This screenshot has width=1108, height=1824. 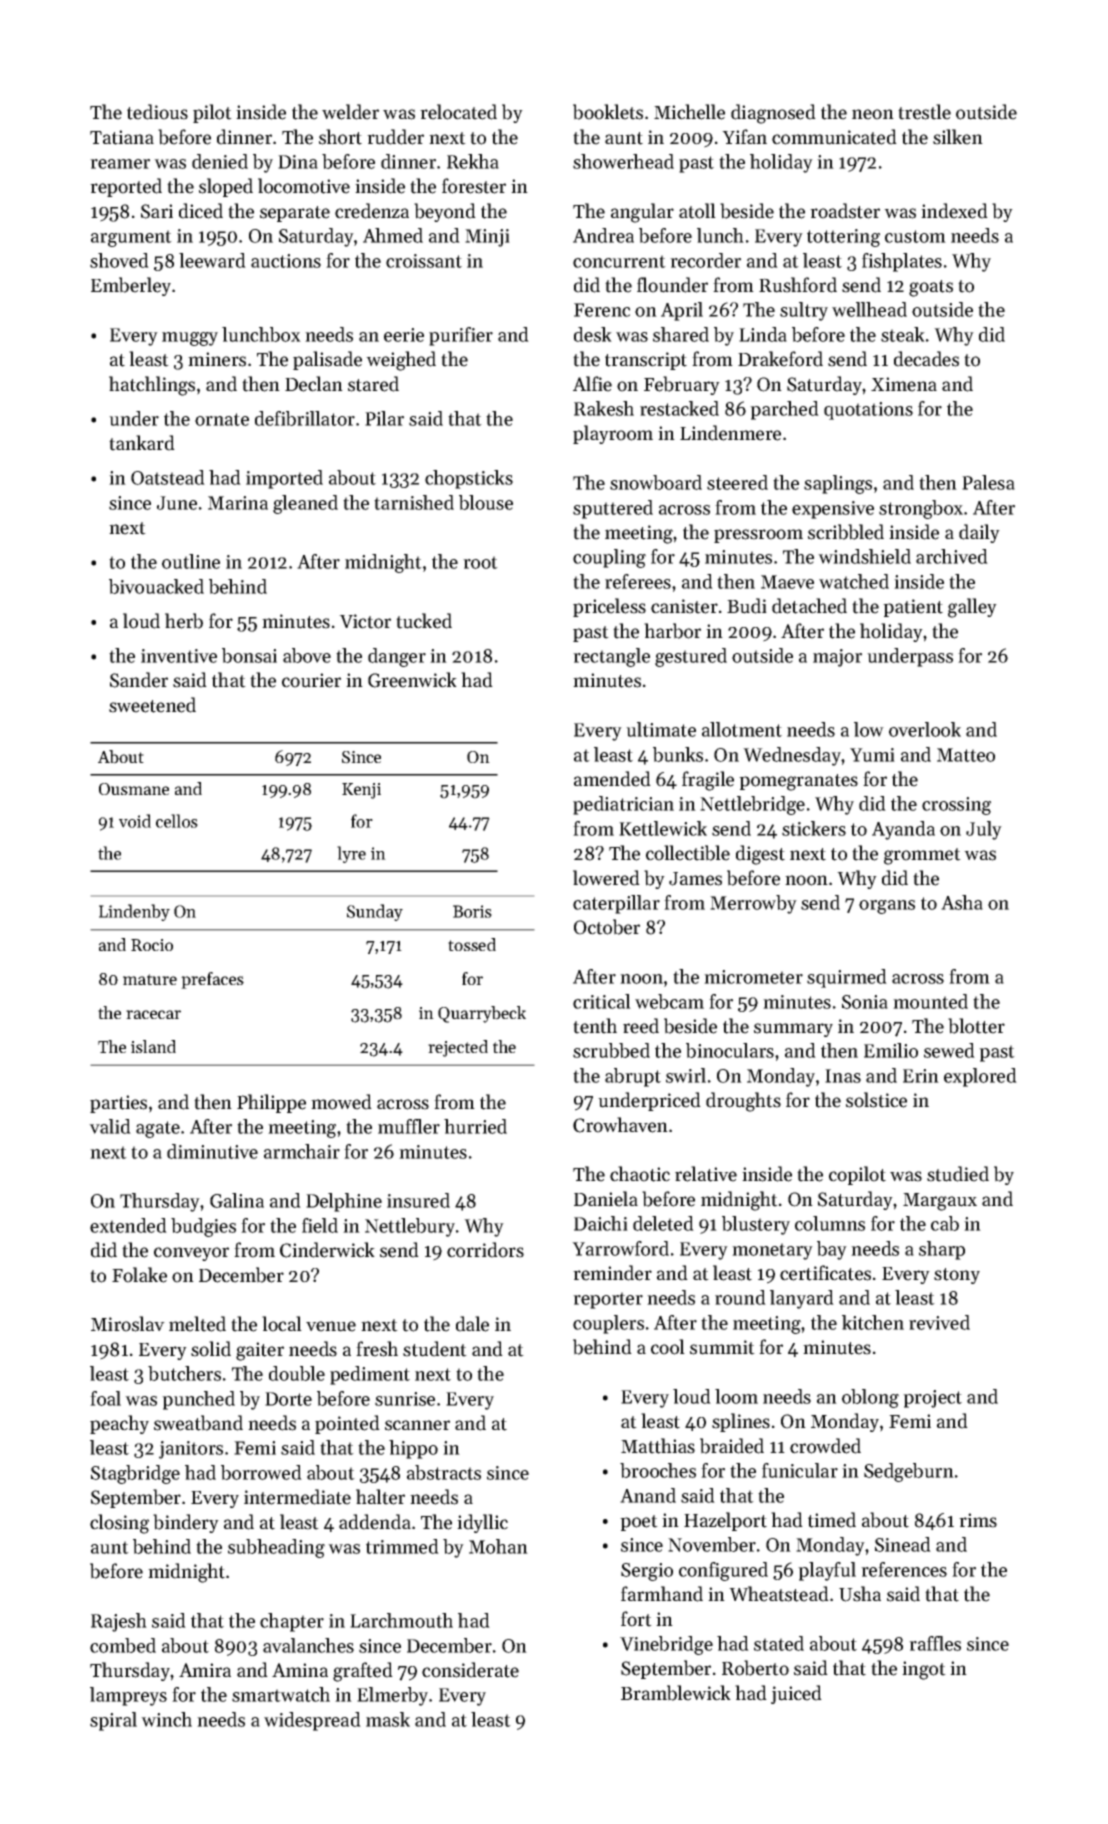 What do you see at coordinates (298, 162) in the screenshot?
I see `Dina` at bounding box center [298, 162].
